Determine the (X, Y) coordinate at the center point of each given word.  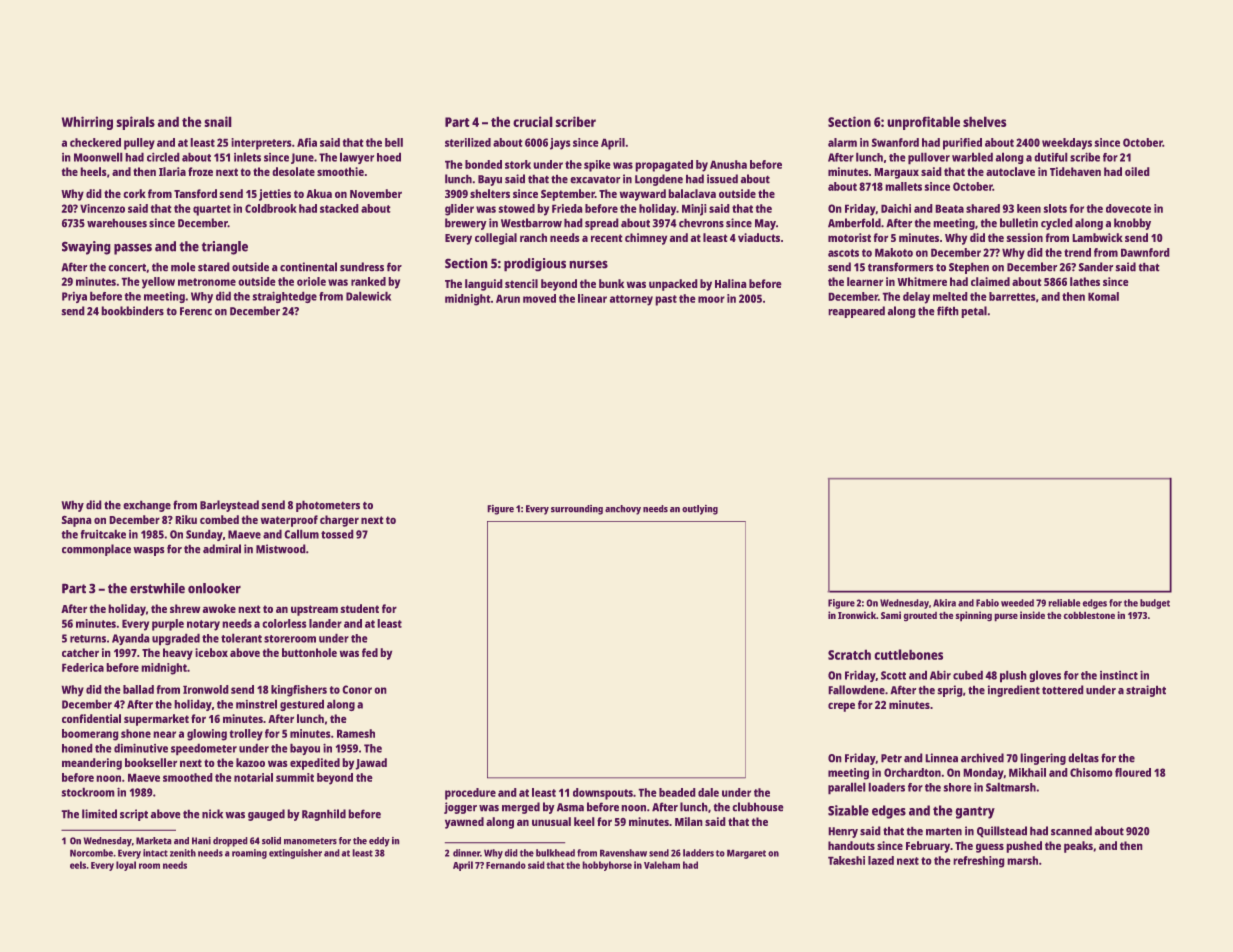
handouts (851, 845)
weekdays (1067, 144)
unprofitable (923, 123)
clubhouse (758, 807)
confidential (91, 718)
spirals (135, 123)
